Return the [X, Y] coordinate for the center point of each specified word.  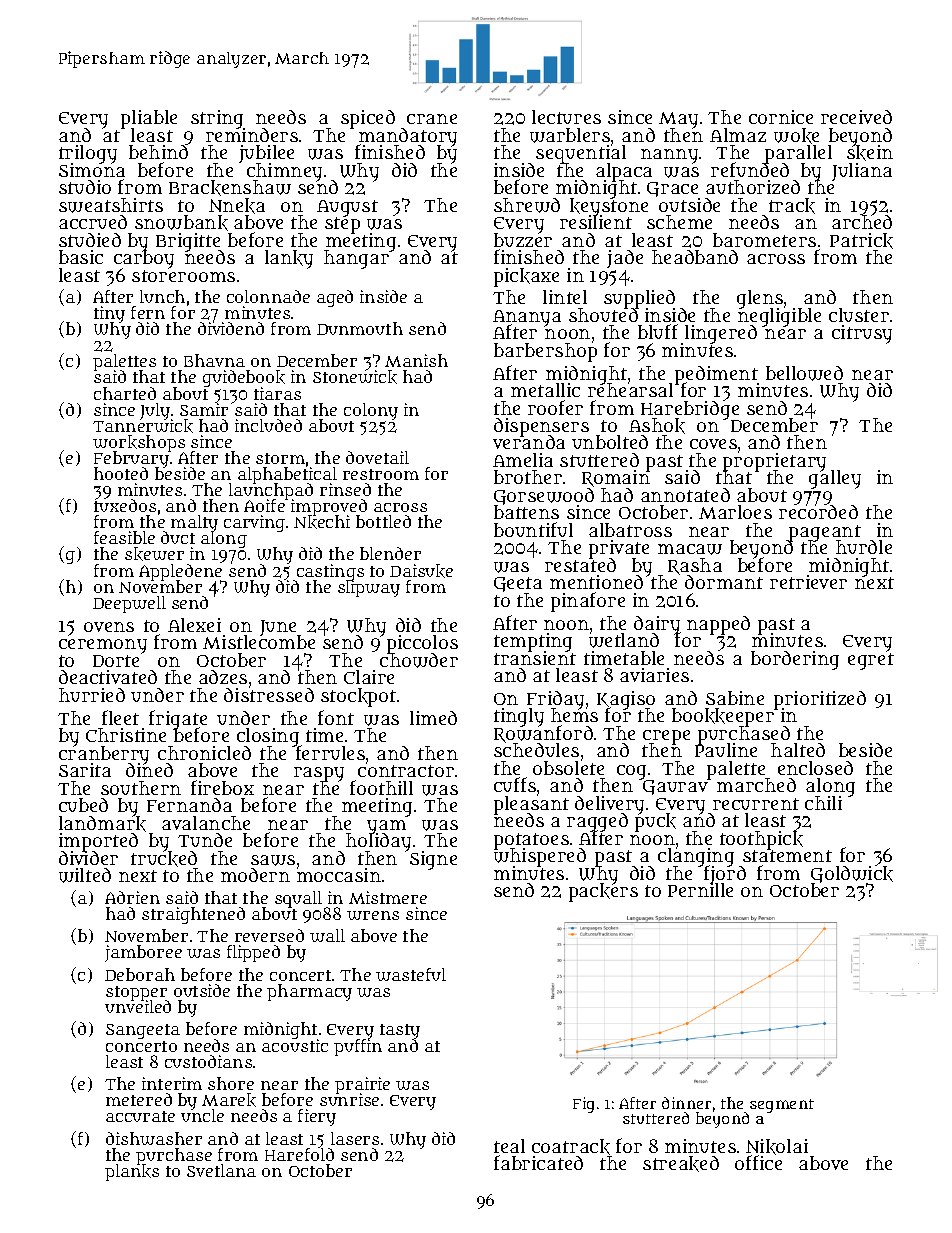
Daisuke [421, 571]
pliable [149, 119]
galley [835, 480]
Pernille [700, 890]
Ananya [527, 318]
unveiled [138, 1007]
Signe [433, 861]
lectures [566, 117]
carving [254, 523]
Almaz [738, 135]
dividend [231, 329]
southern [141, 788]
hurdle [864, 547]
